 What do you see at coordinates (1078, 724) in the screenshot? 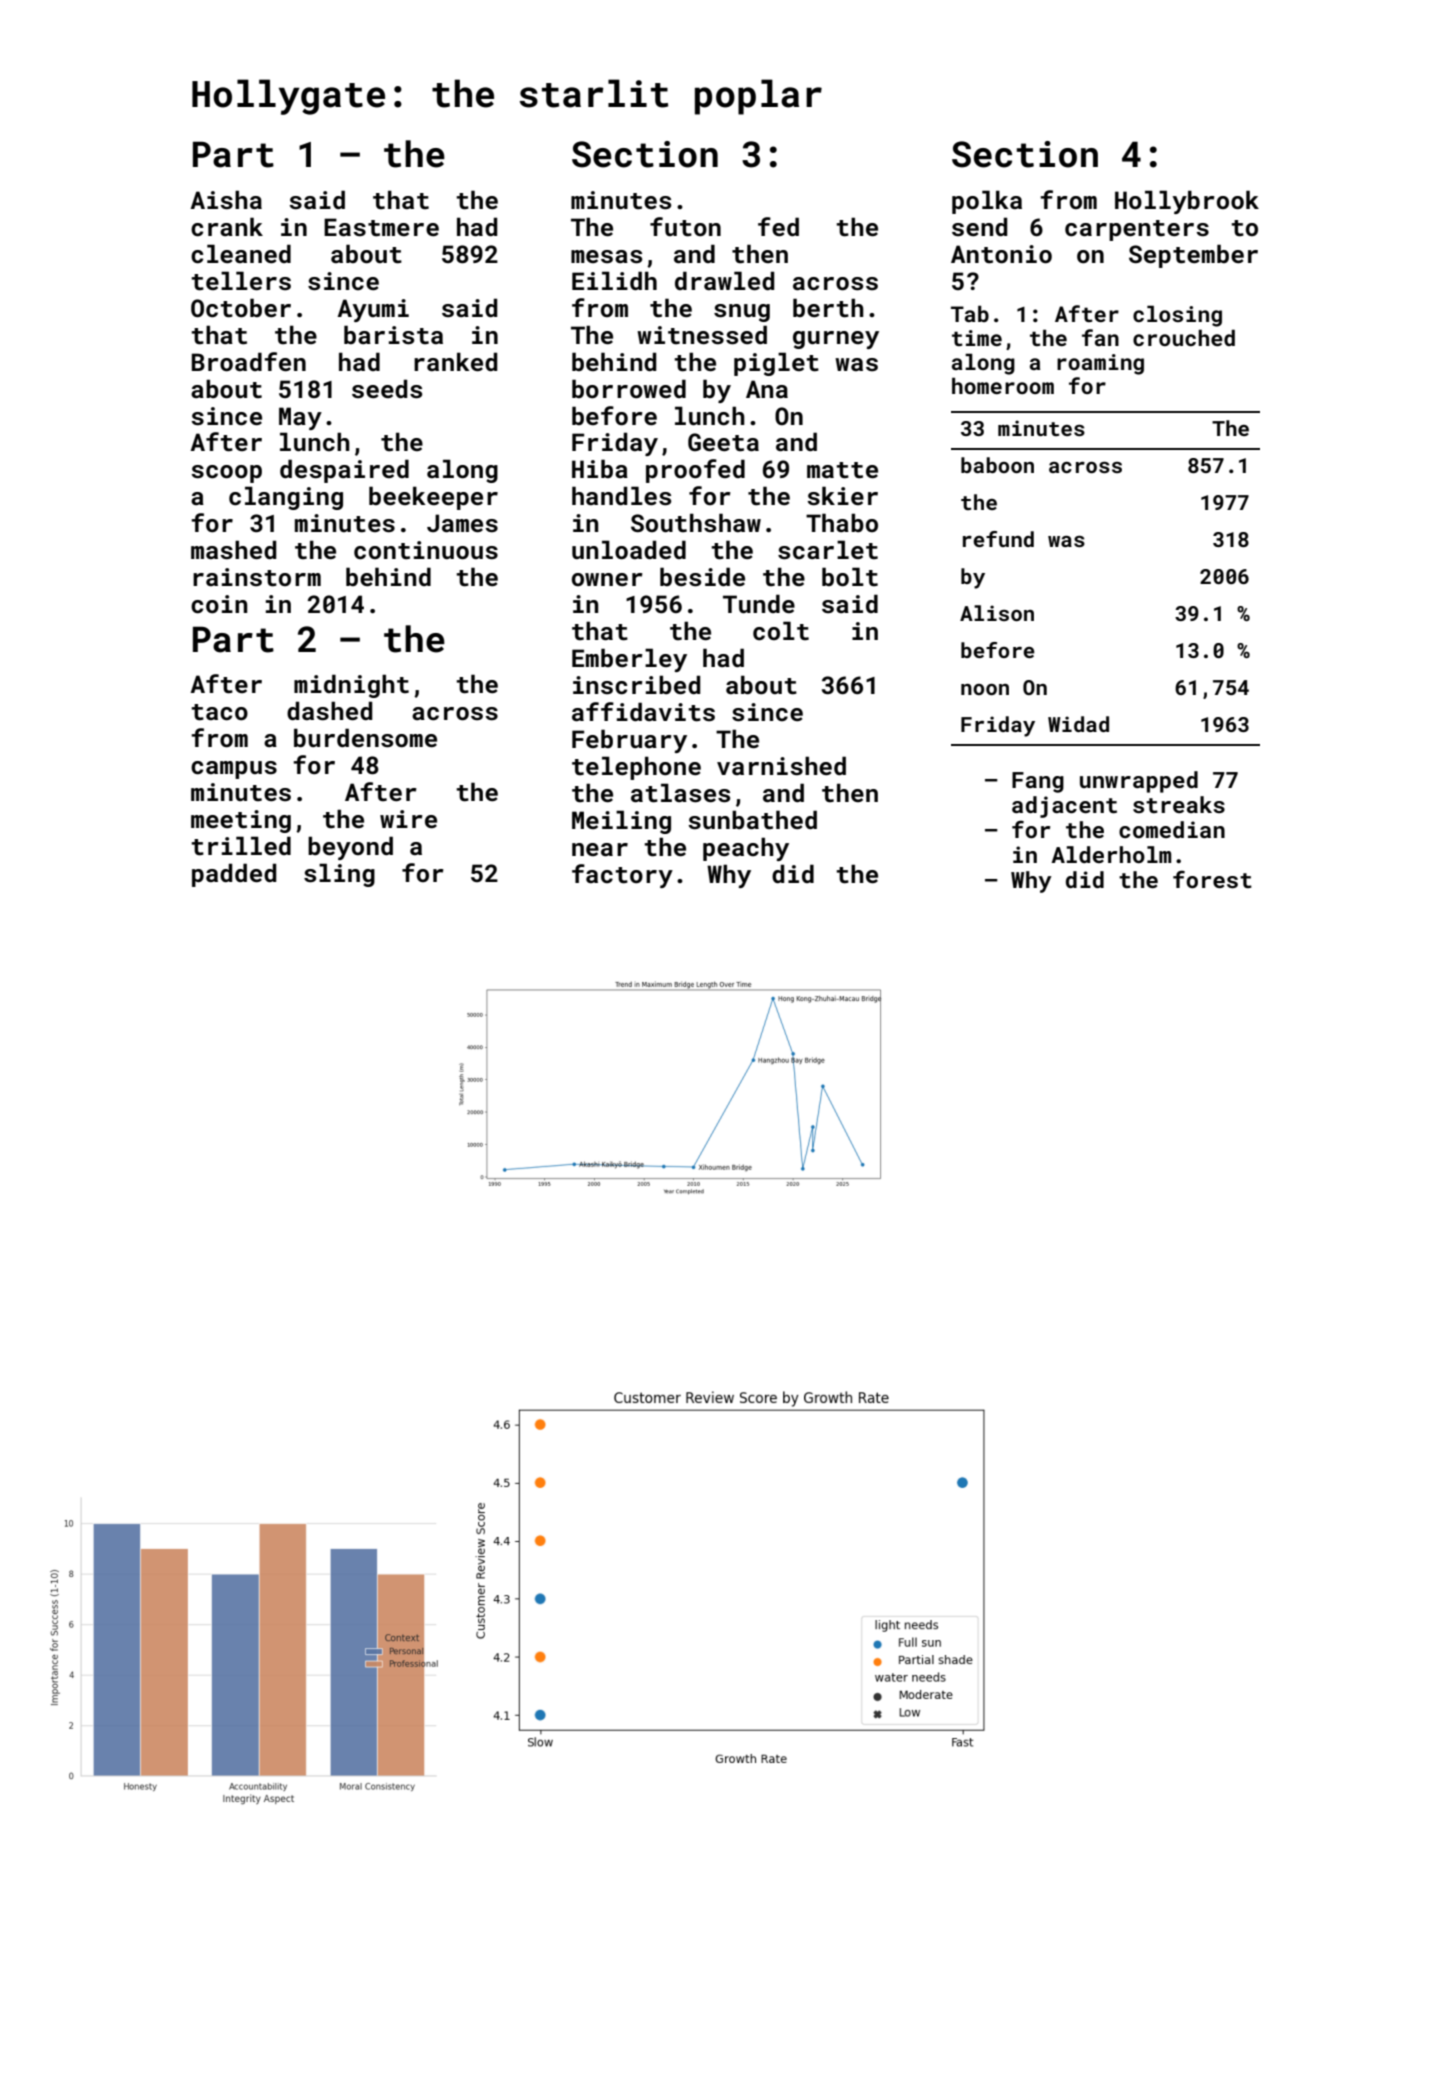
I see `Widad` at bounding box center [1078, 724].
